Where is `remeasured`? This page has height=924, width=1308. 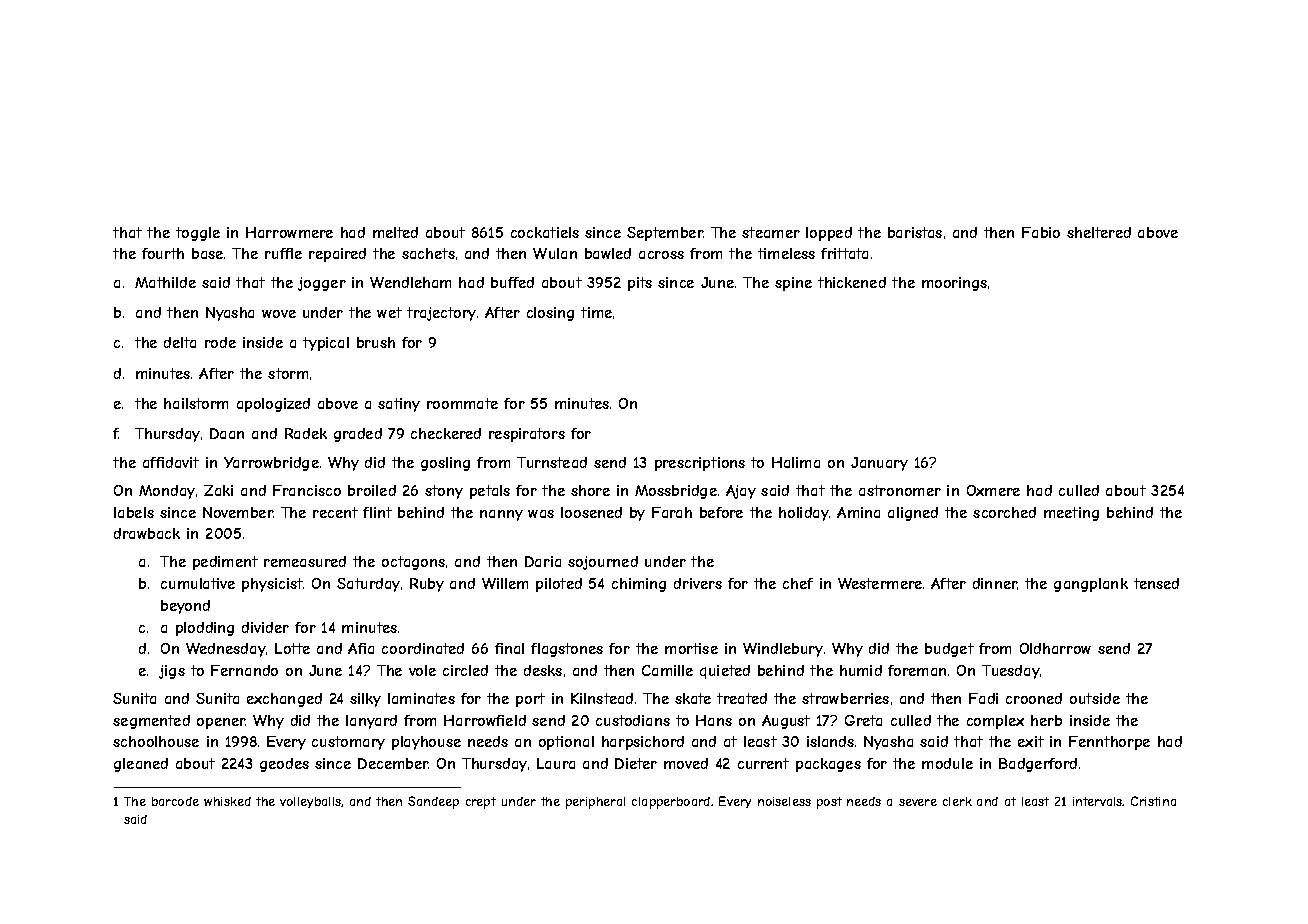
remeasured is located at coordinates (305, 561).
